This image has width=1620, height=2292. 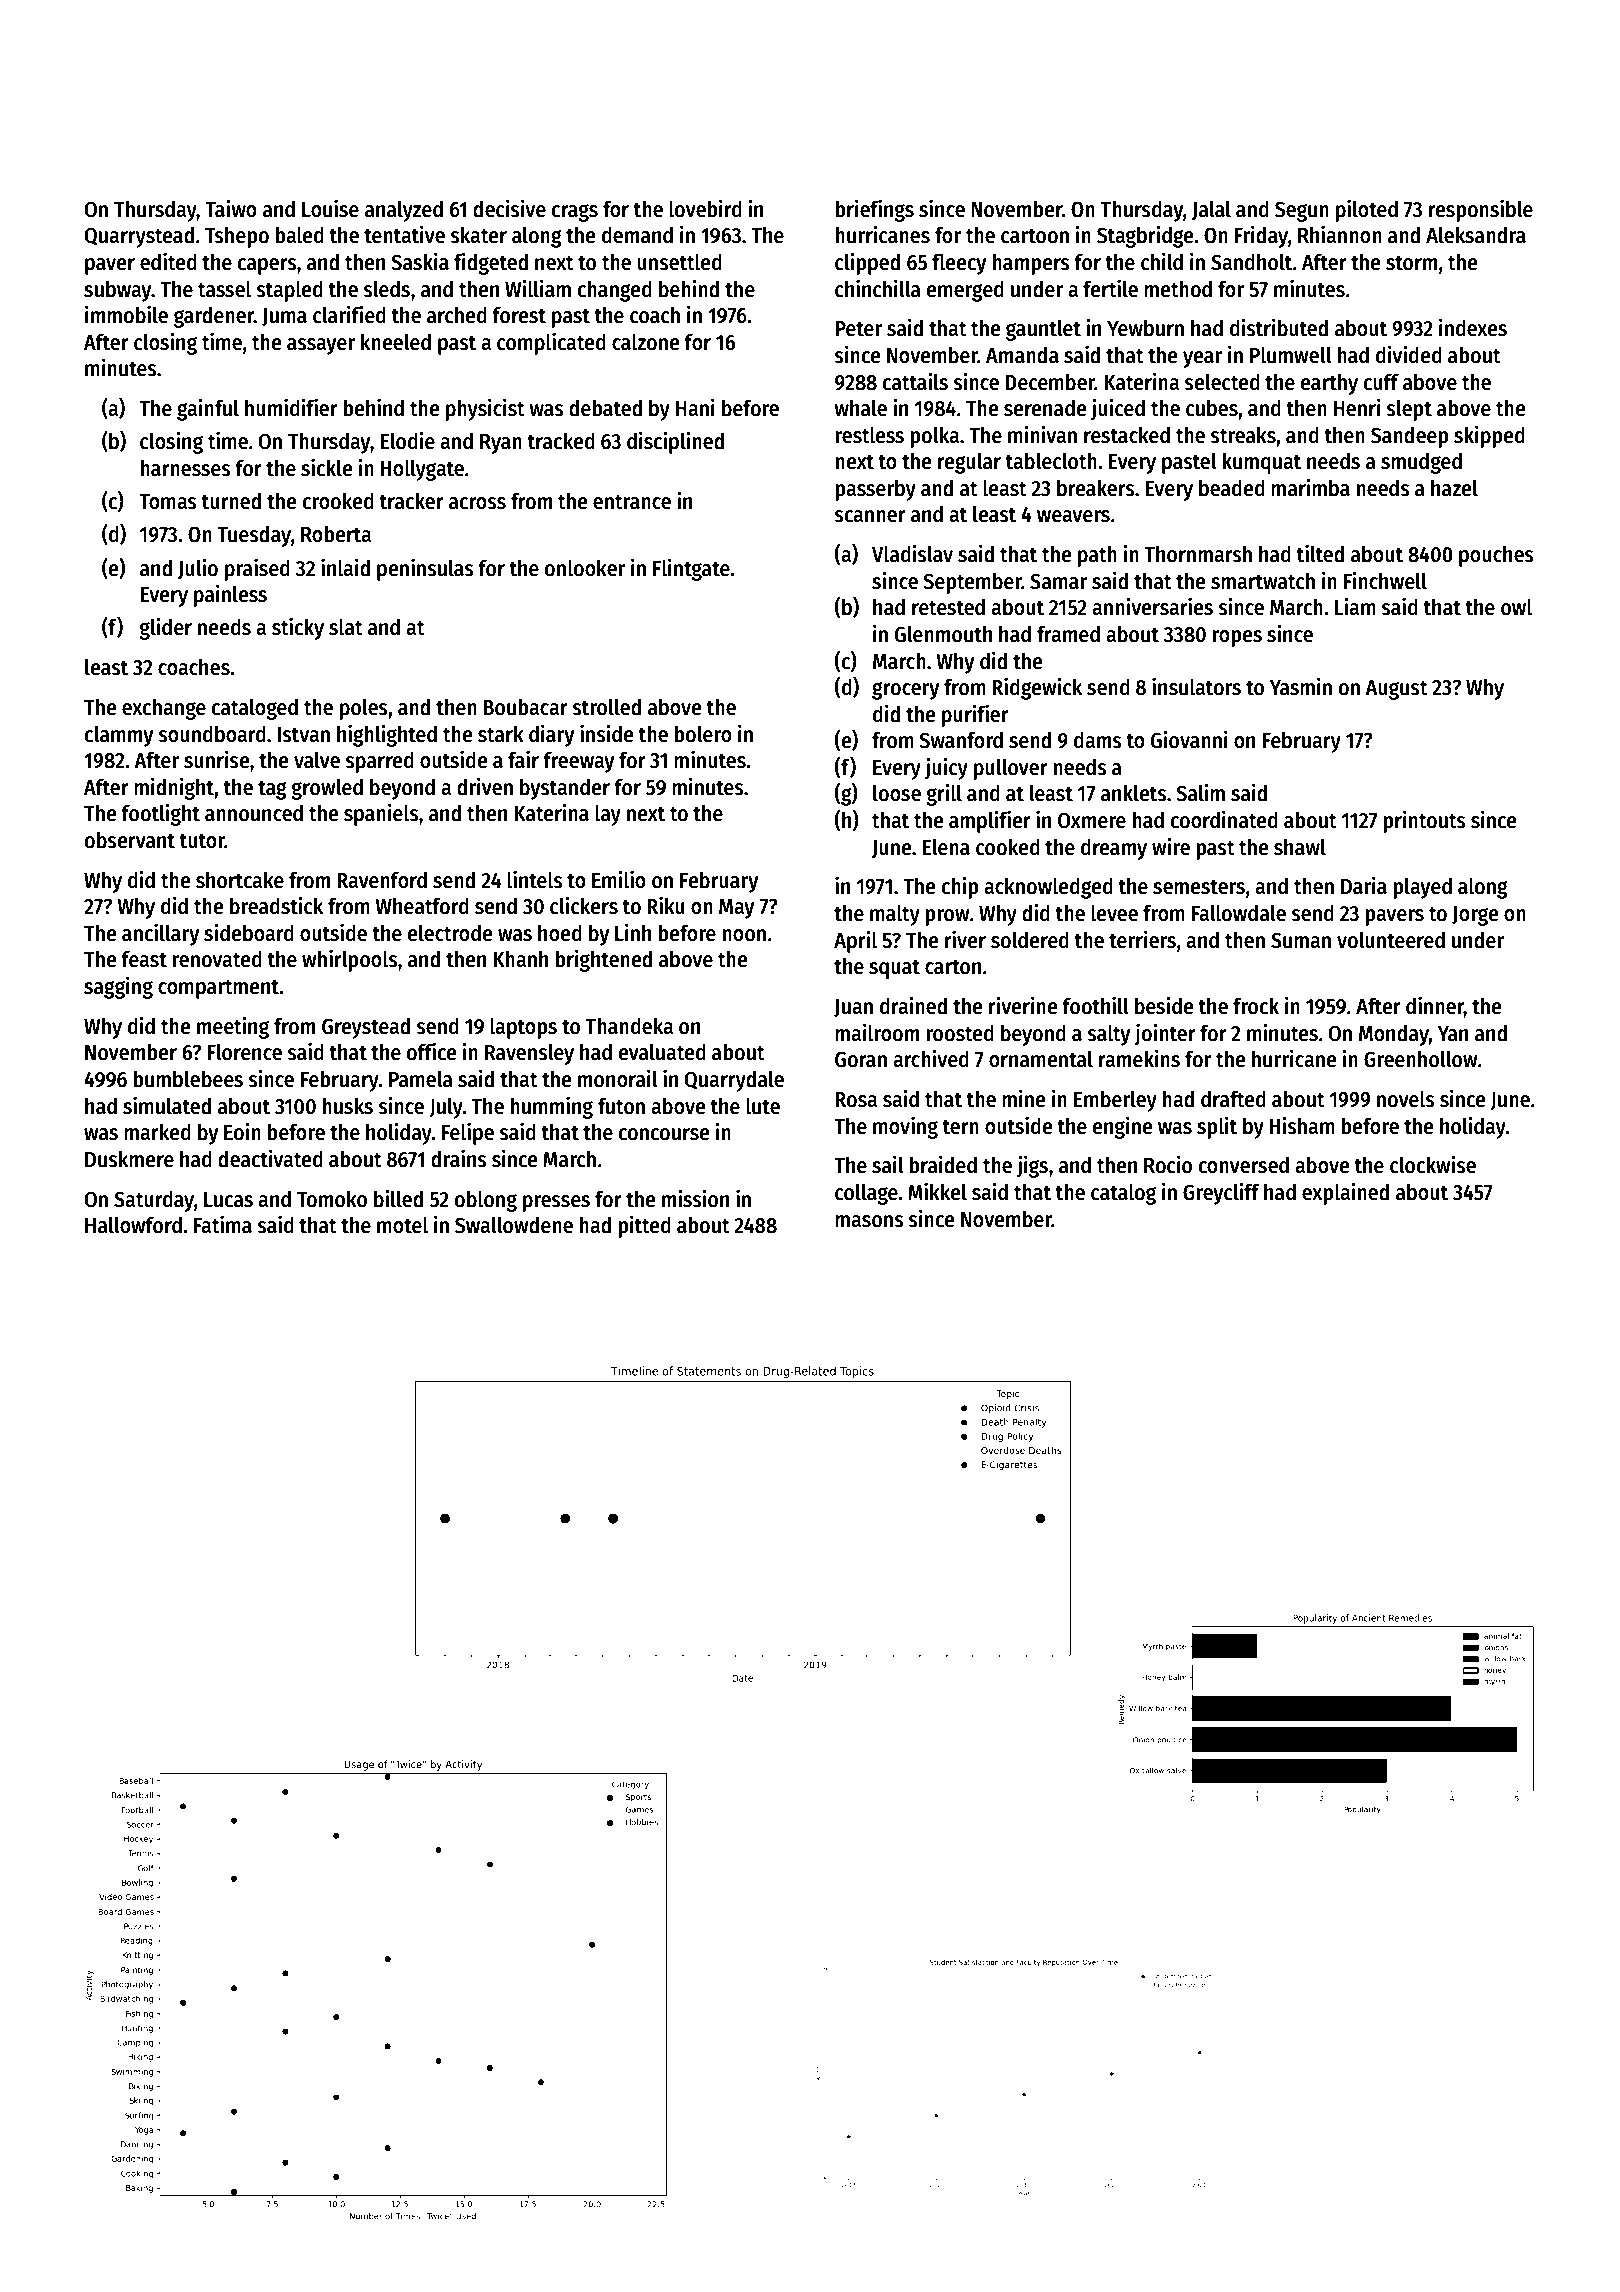 What do you see at coordinates (244, 1052) in the image?
I see `Florence` at bounding box center [244, 1052].
